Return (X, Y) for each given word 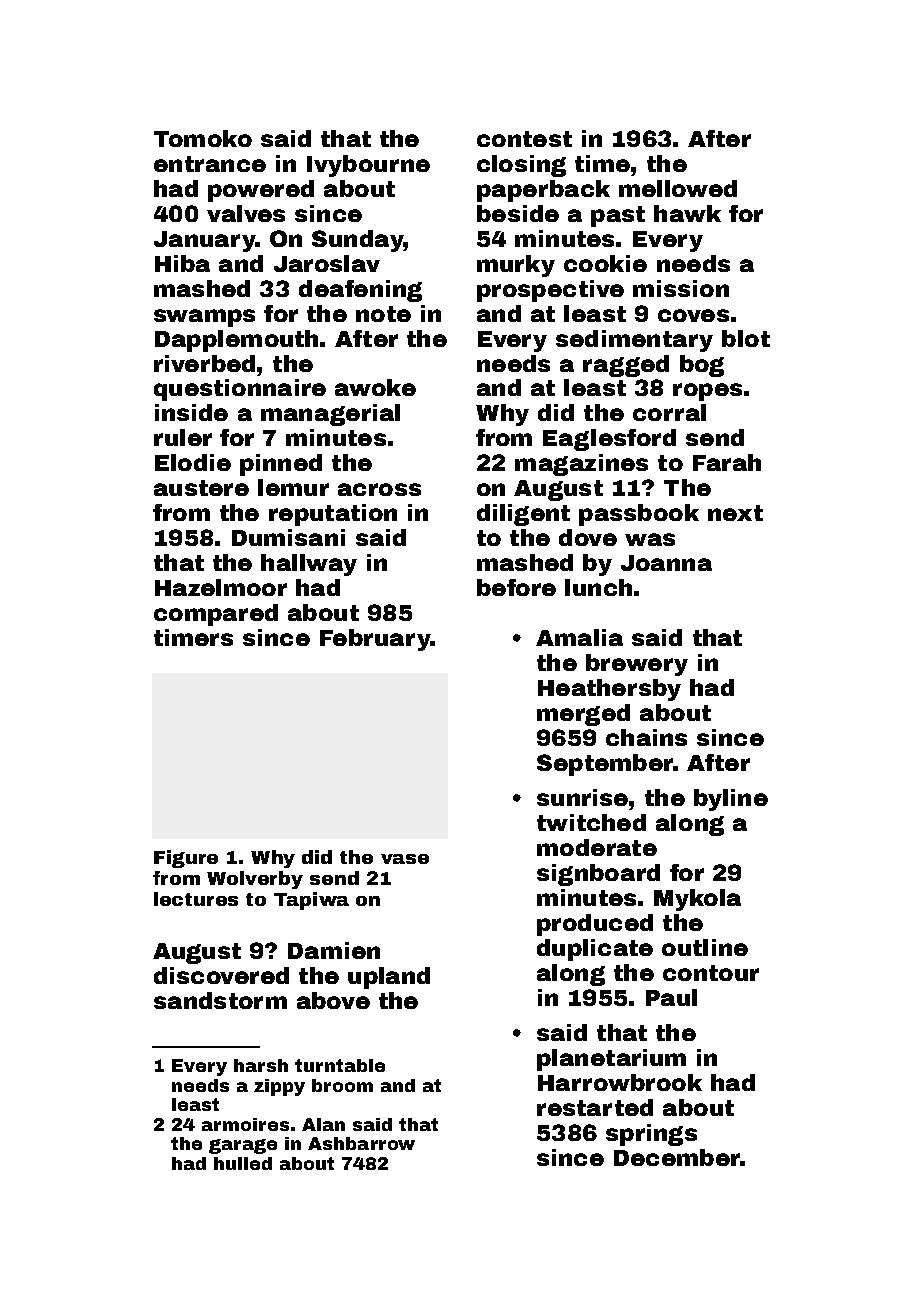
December (677, 1157)
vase (405, 859)
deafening (360, 291)
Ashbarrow (361, 1143)
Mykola (697, 900)
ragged (626, 366)
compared (216, 615)
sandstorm (220, 1000)
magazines (581, 465)
